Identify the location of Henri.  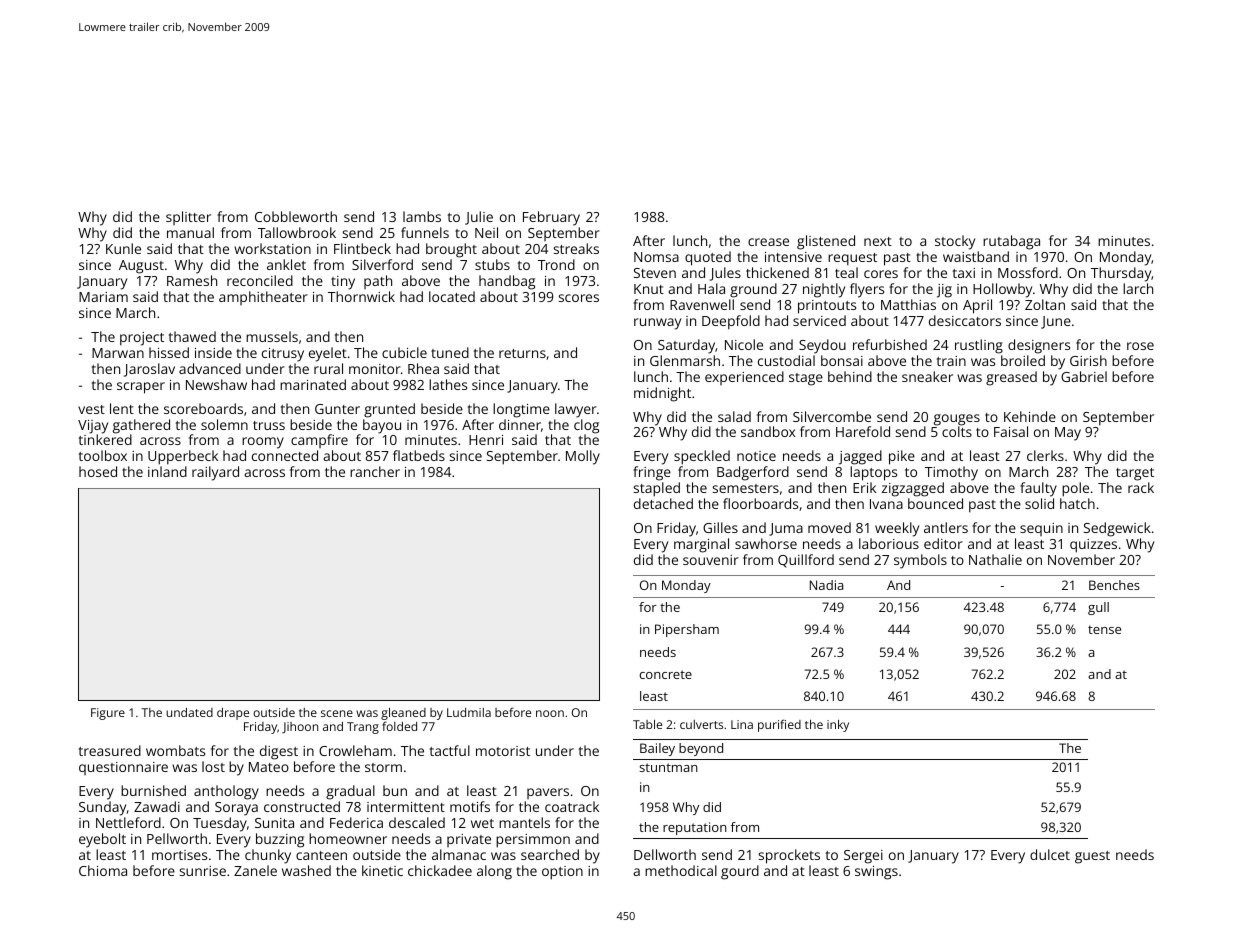
(486, 440).
